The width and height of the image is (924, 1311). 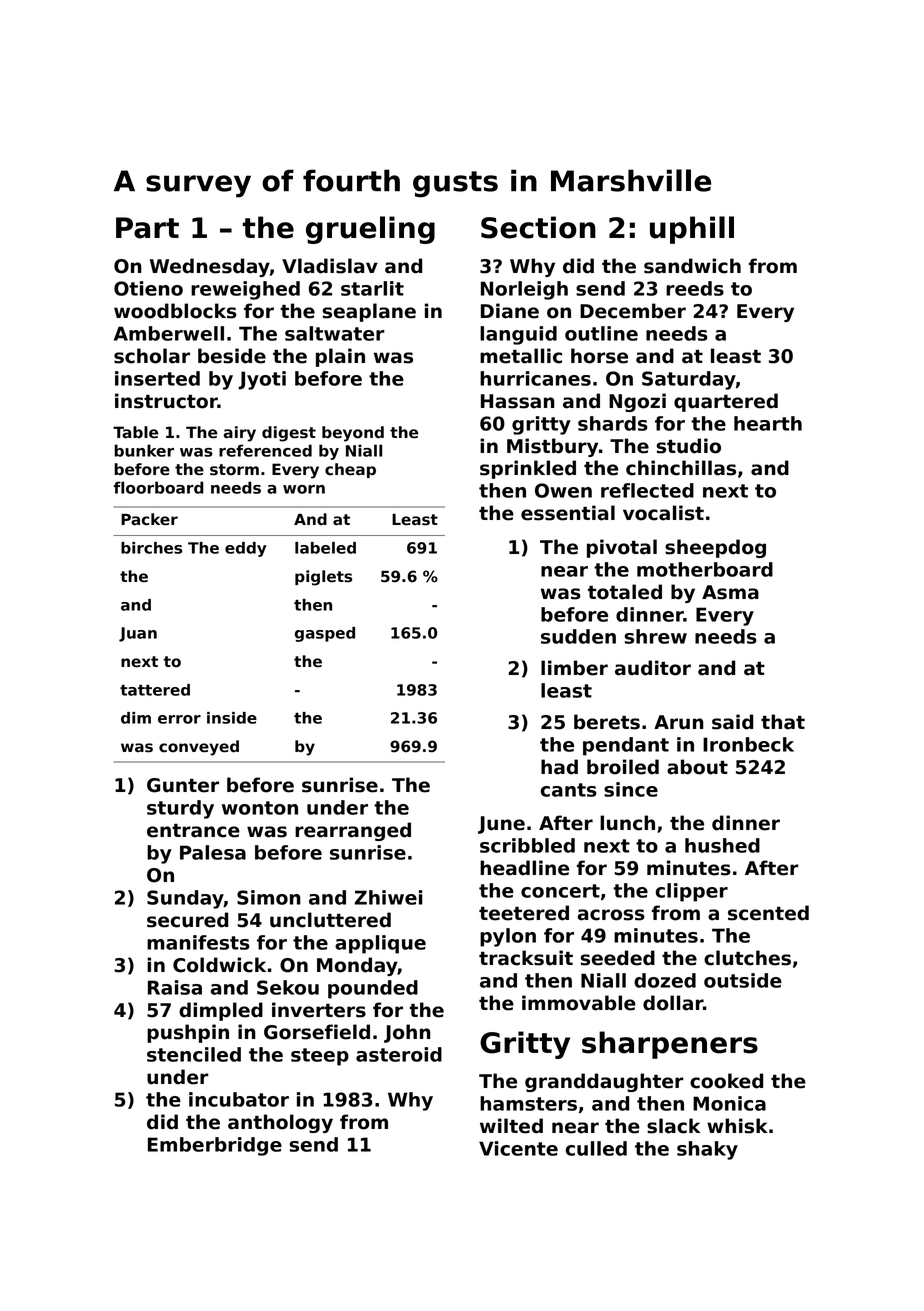 What do you see at coordinates (245, 290) in the image?
I see `reweighed` at bounding box center [245, 290].
